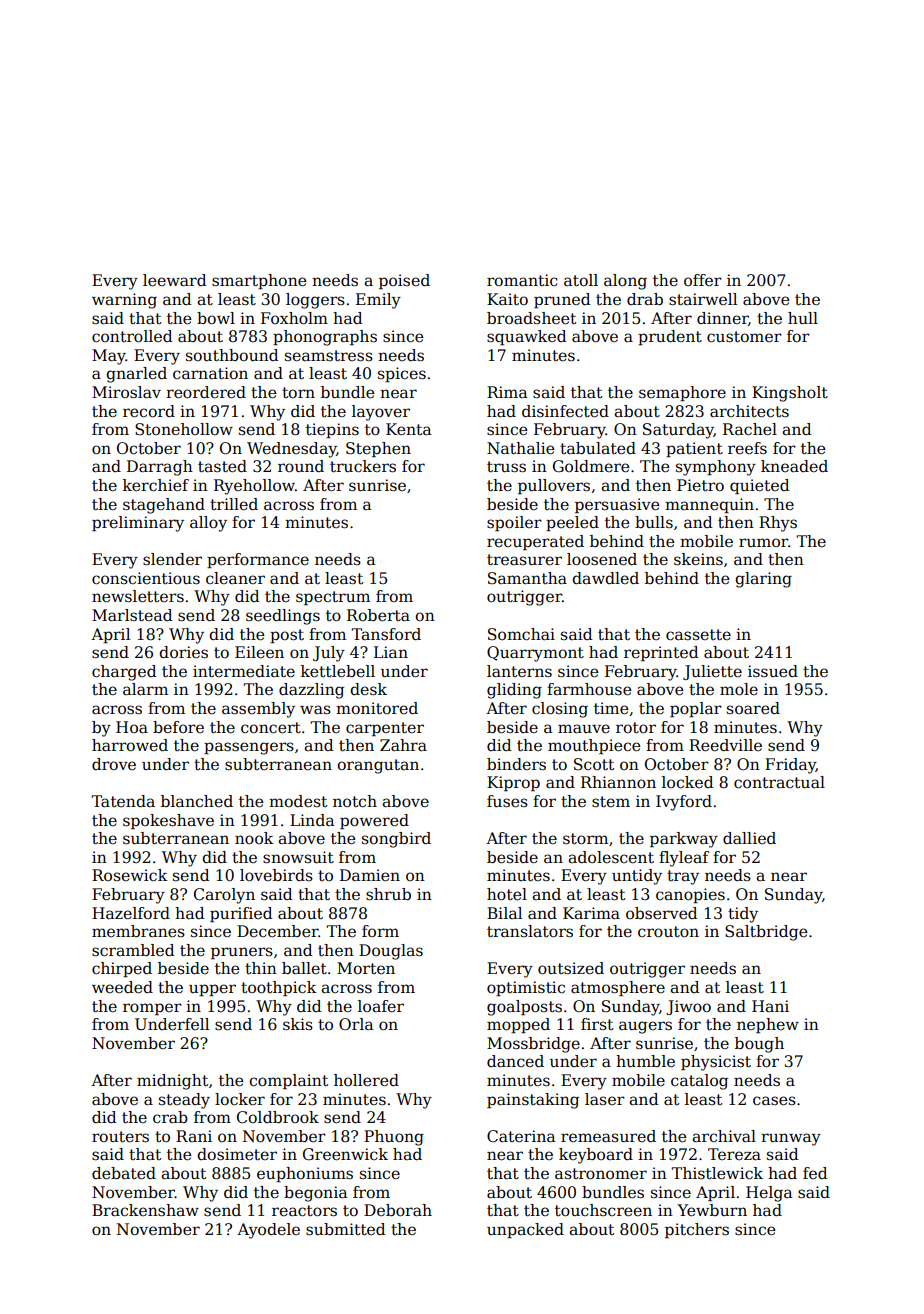 This image has height=1314, width=924. I want to click on warning, so click(124, 301).
